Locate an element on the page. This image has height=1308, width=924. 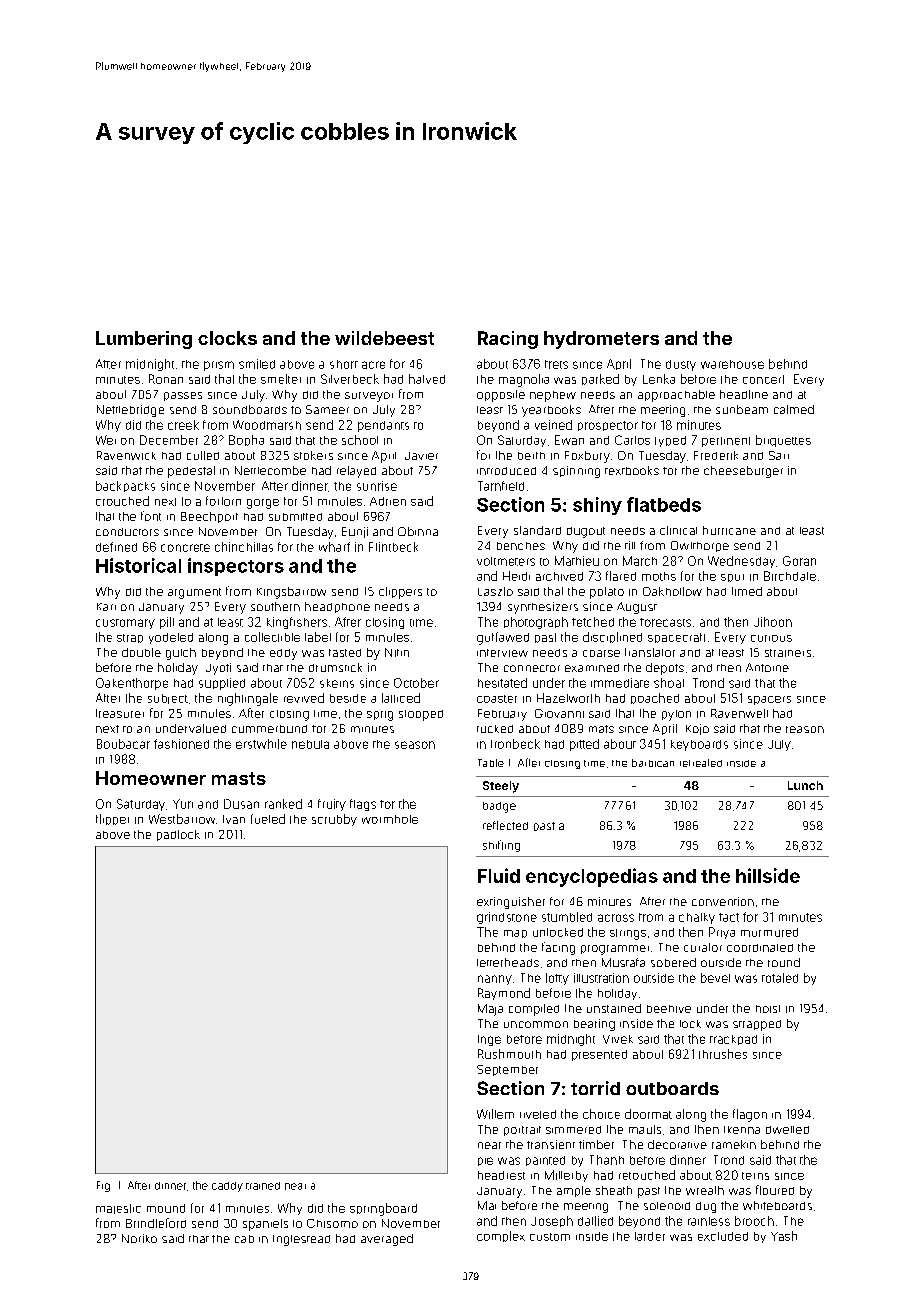
Fig is located at coordinates (103, 1186).
